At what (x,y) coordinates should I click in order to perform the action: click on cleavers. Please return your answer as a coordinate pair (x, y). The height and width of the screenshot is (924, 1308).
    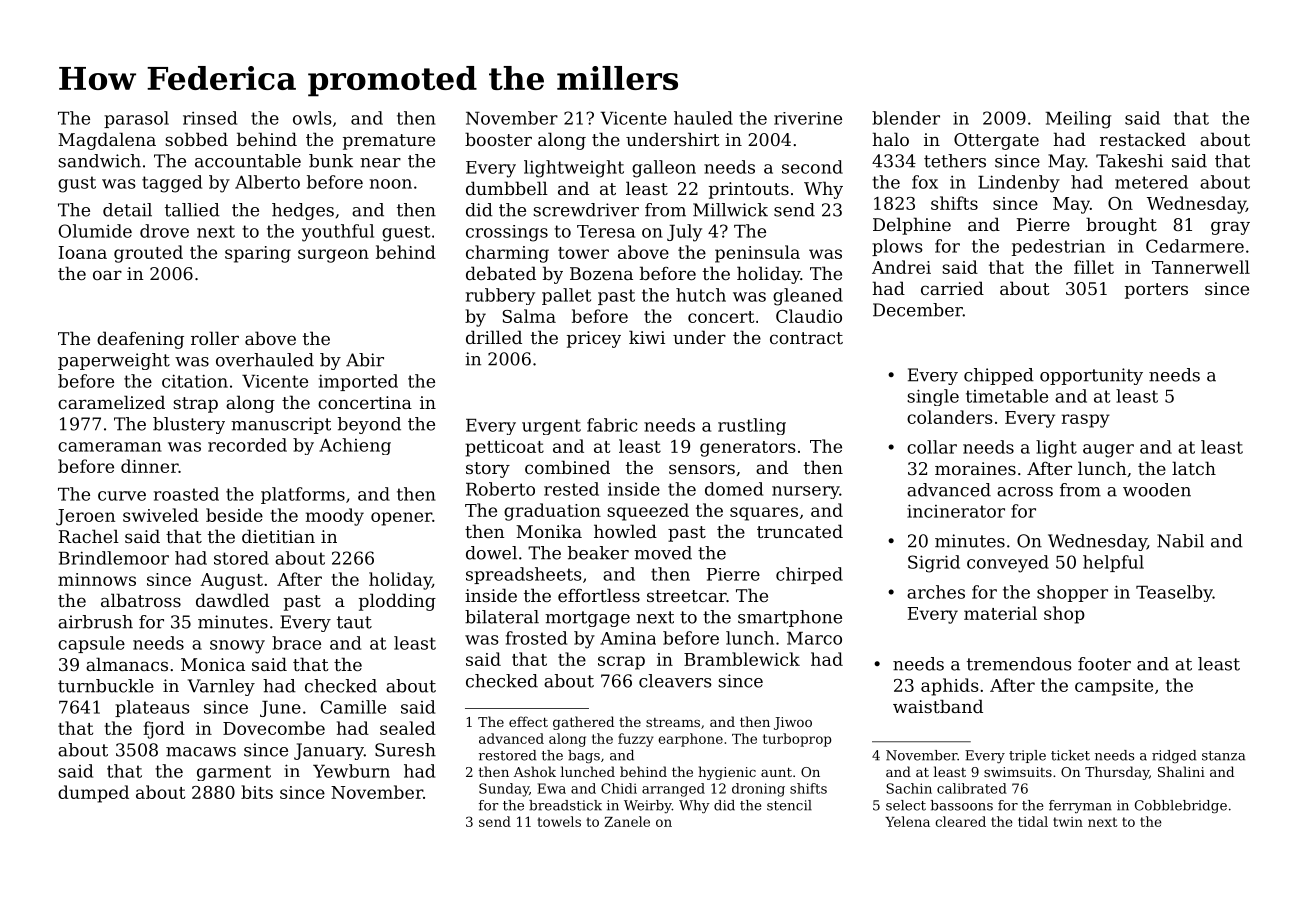
    Looking at the image, I should click on (675, 681).
